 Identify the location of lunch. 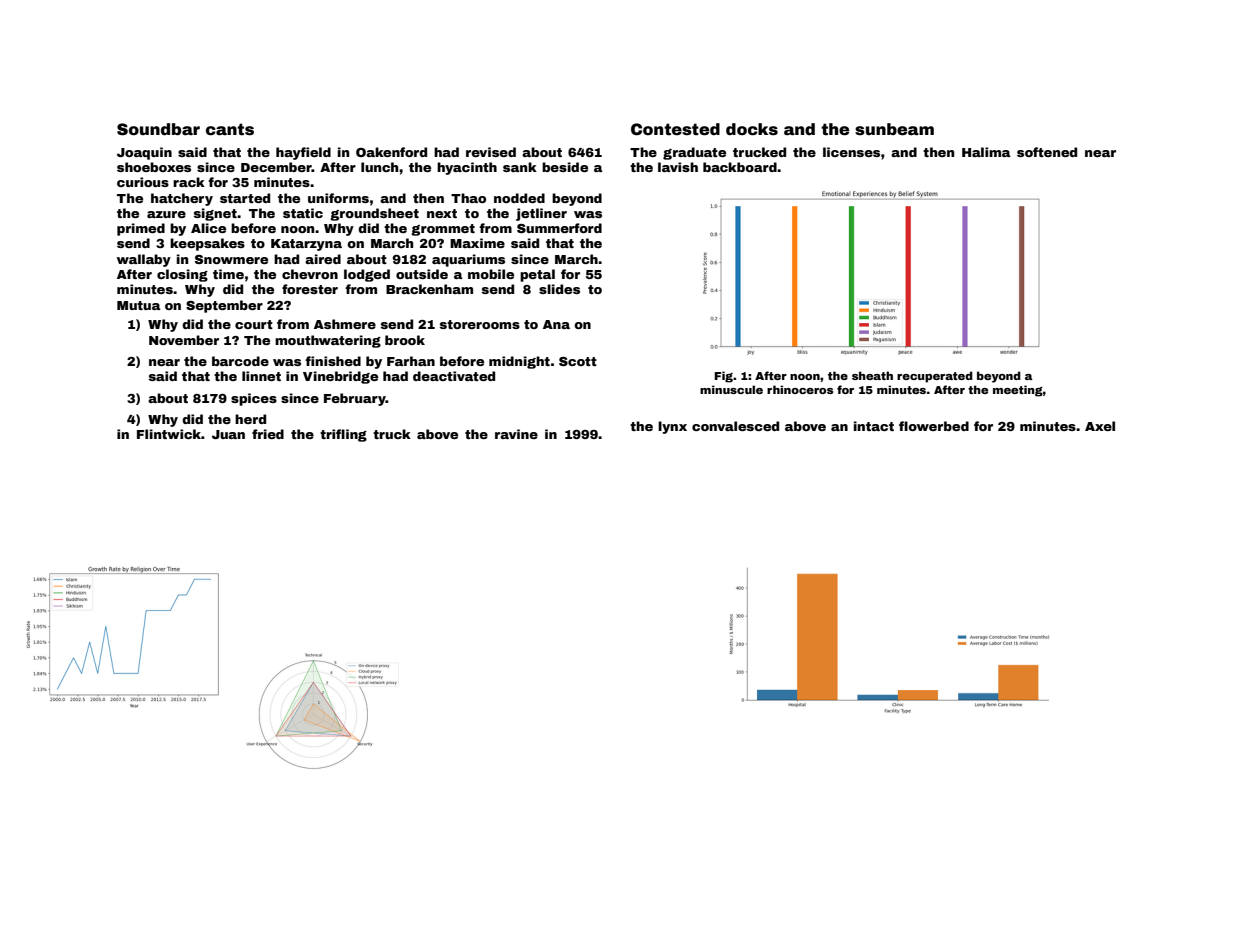
(379, 167).
